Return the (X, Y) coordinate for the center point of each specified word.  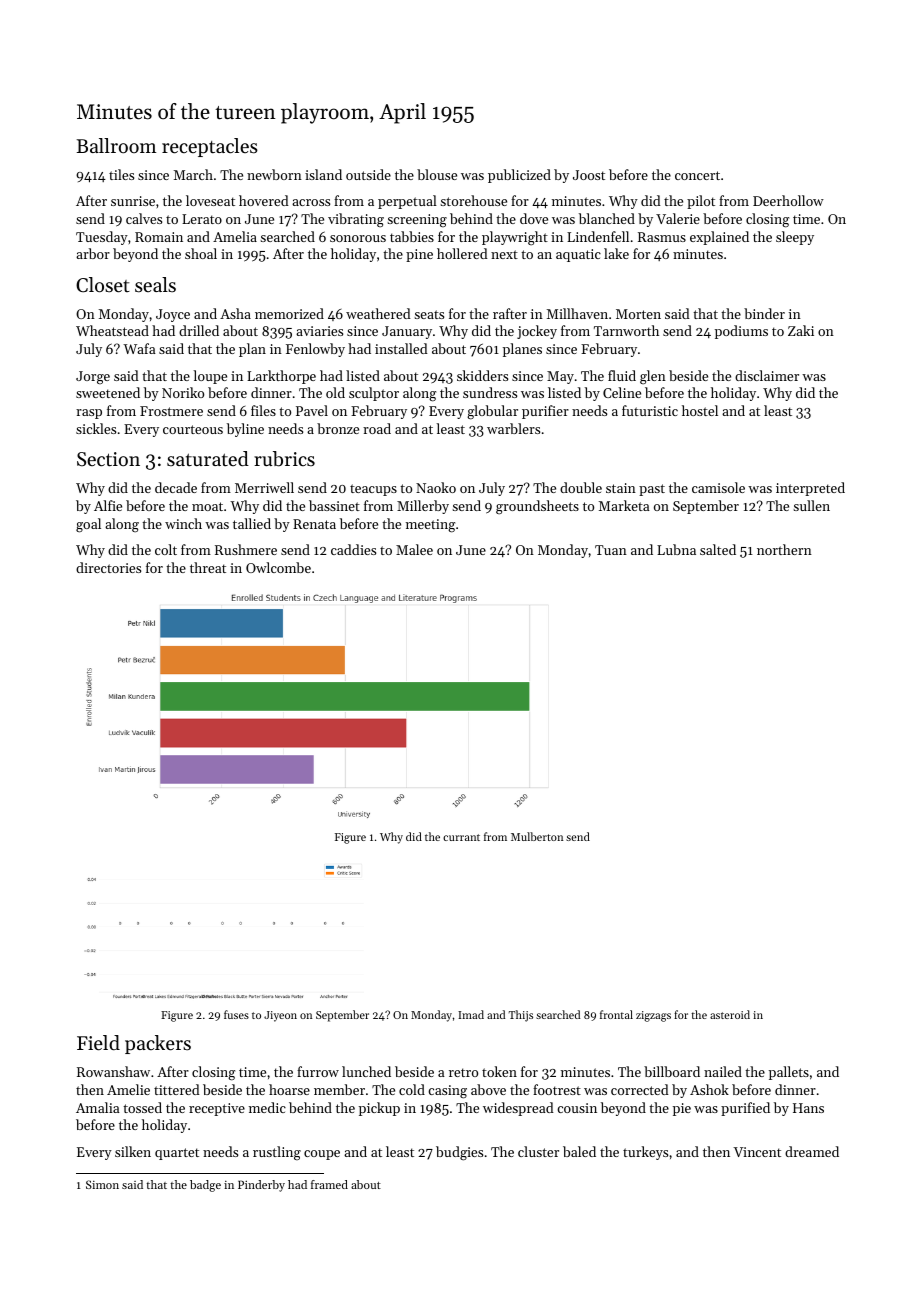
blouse (437, 174)
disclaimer (767, 375)
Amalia (98, 1107)
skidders (482, 375)
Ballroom (116, 145)
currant (461, 837)
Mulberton (537, 836)
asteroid (730, 1014)
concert (697, 175)
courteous (193, 429)
